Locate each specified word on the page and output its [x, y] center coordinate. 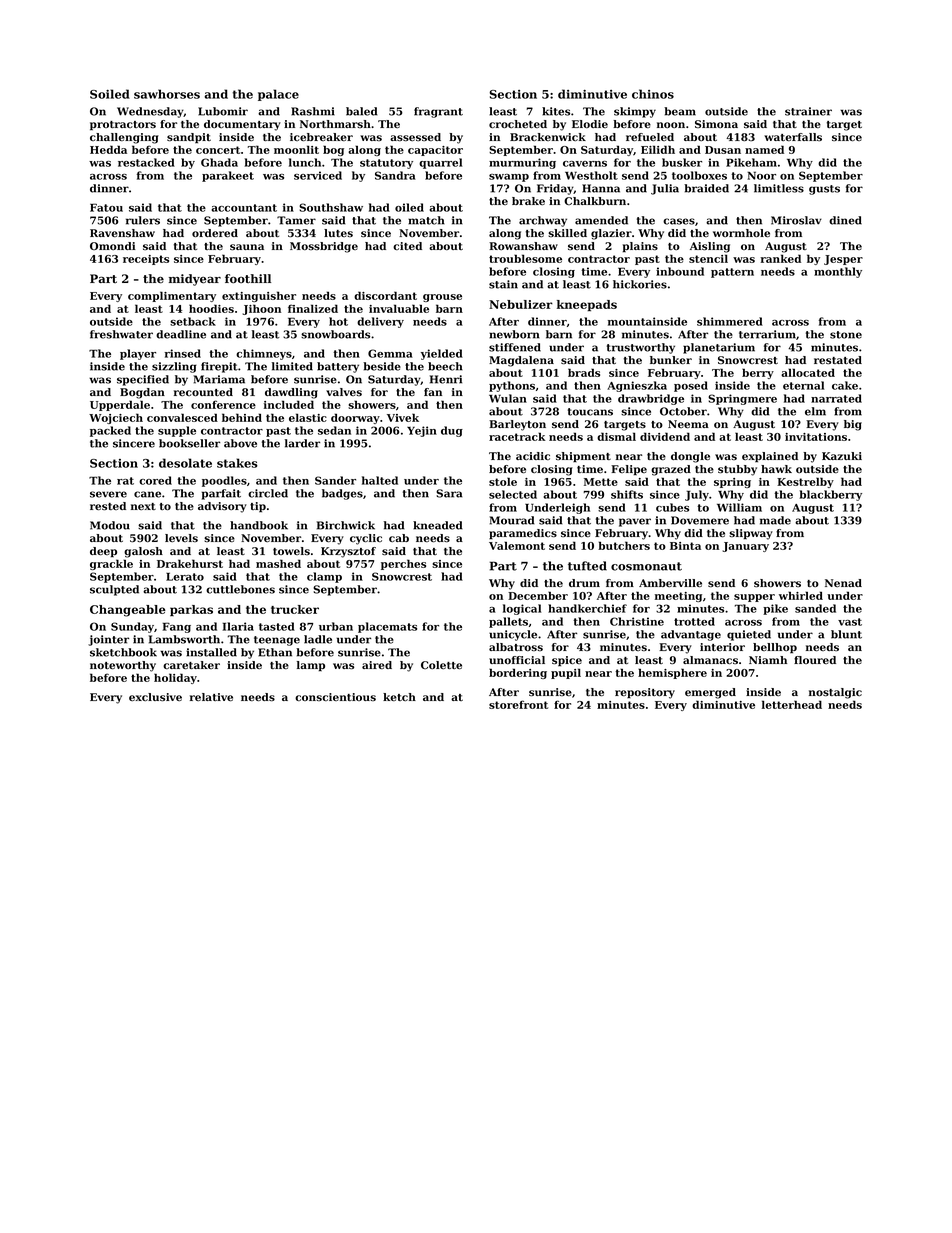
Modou [110, 525]
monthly [838, 272]
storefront [518, 704]
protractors [123, 126]
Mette [601, 482]
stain [503, 284]
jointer [108, 640]
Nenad [843, 583]
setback [193, 321]
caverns [585, 164]
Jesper [843, 260]
